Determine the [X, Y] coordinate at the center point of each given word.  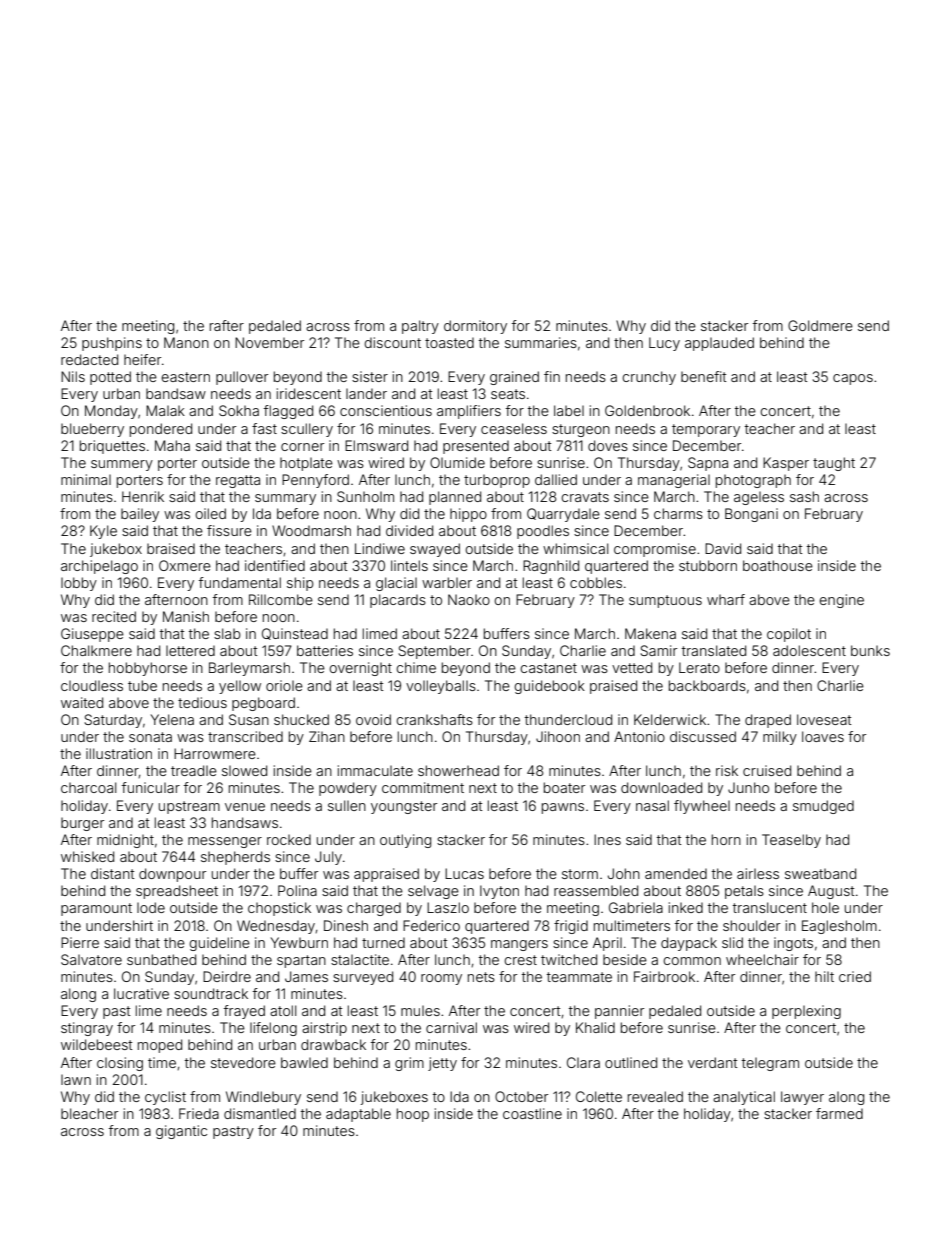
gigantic [181, 1132]
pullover [242, 378]
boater [564, 787]
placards [398, 601]
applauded [719, 344]
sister [370, 376]
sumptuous [665, 601]
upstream [189, 807]
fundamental [240, 582]
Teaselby [791, 841]
